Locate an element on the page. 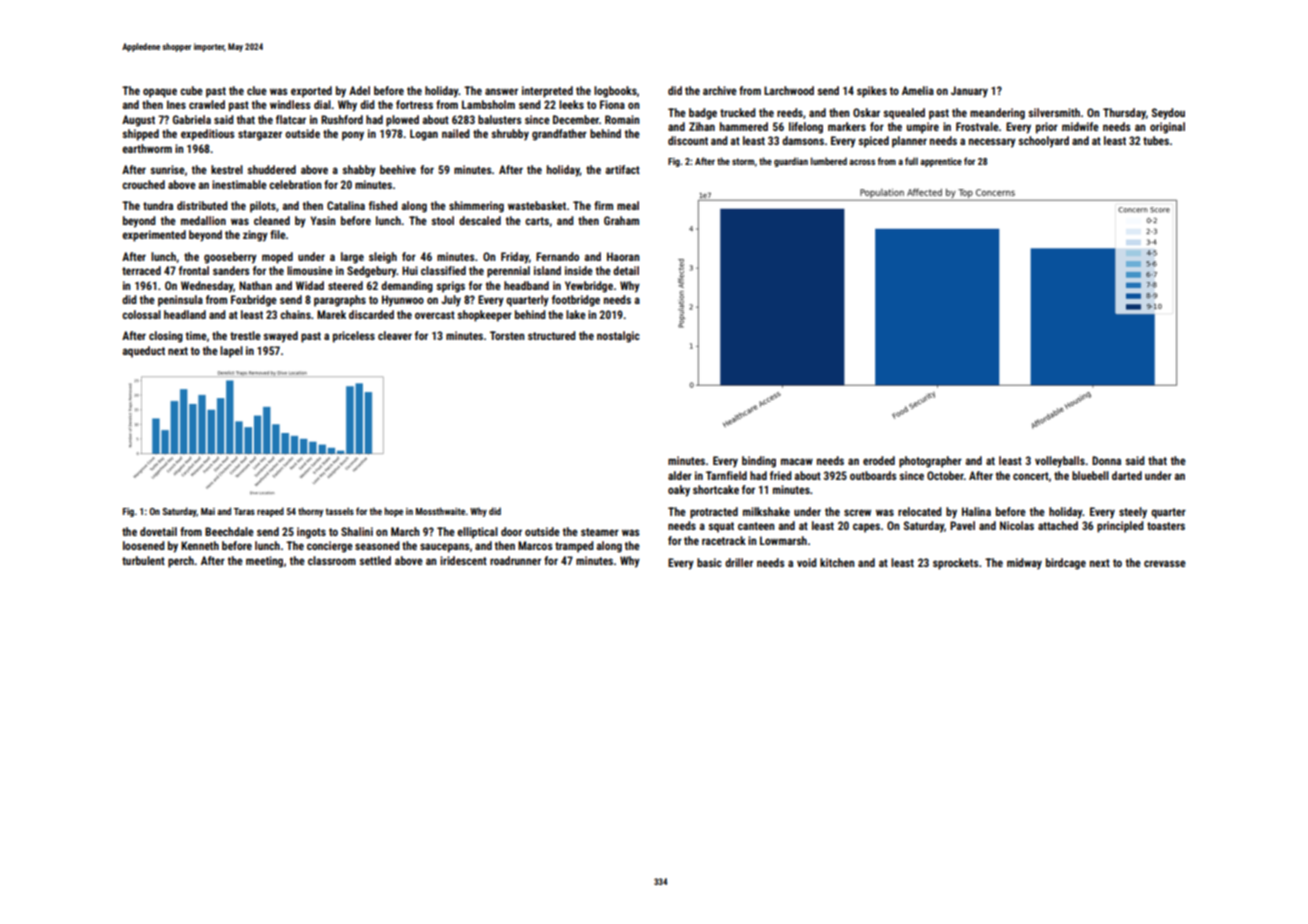  shipped is located at coordinates (140, 135).
